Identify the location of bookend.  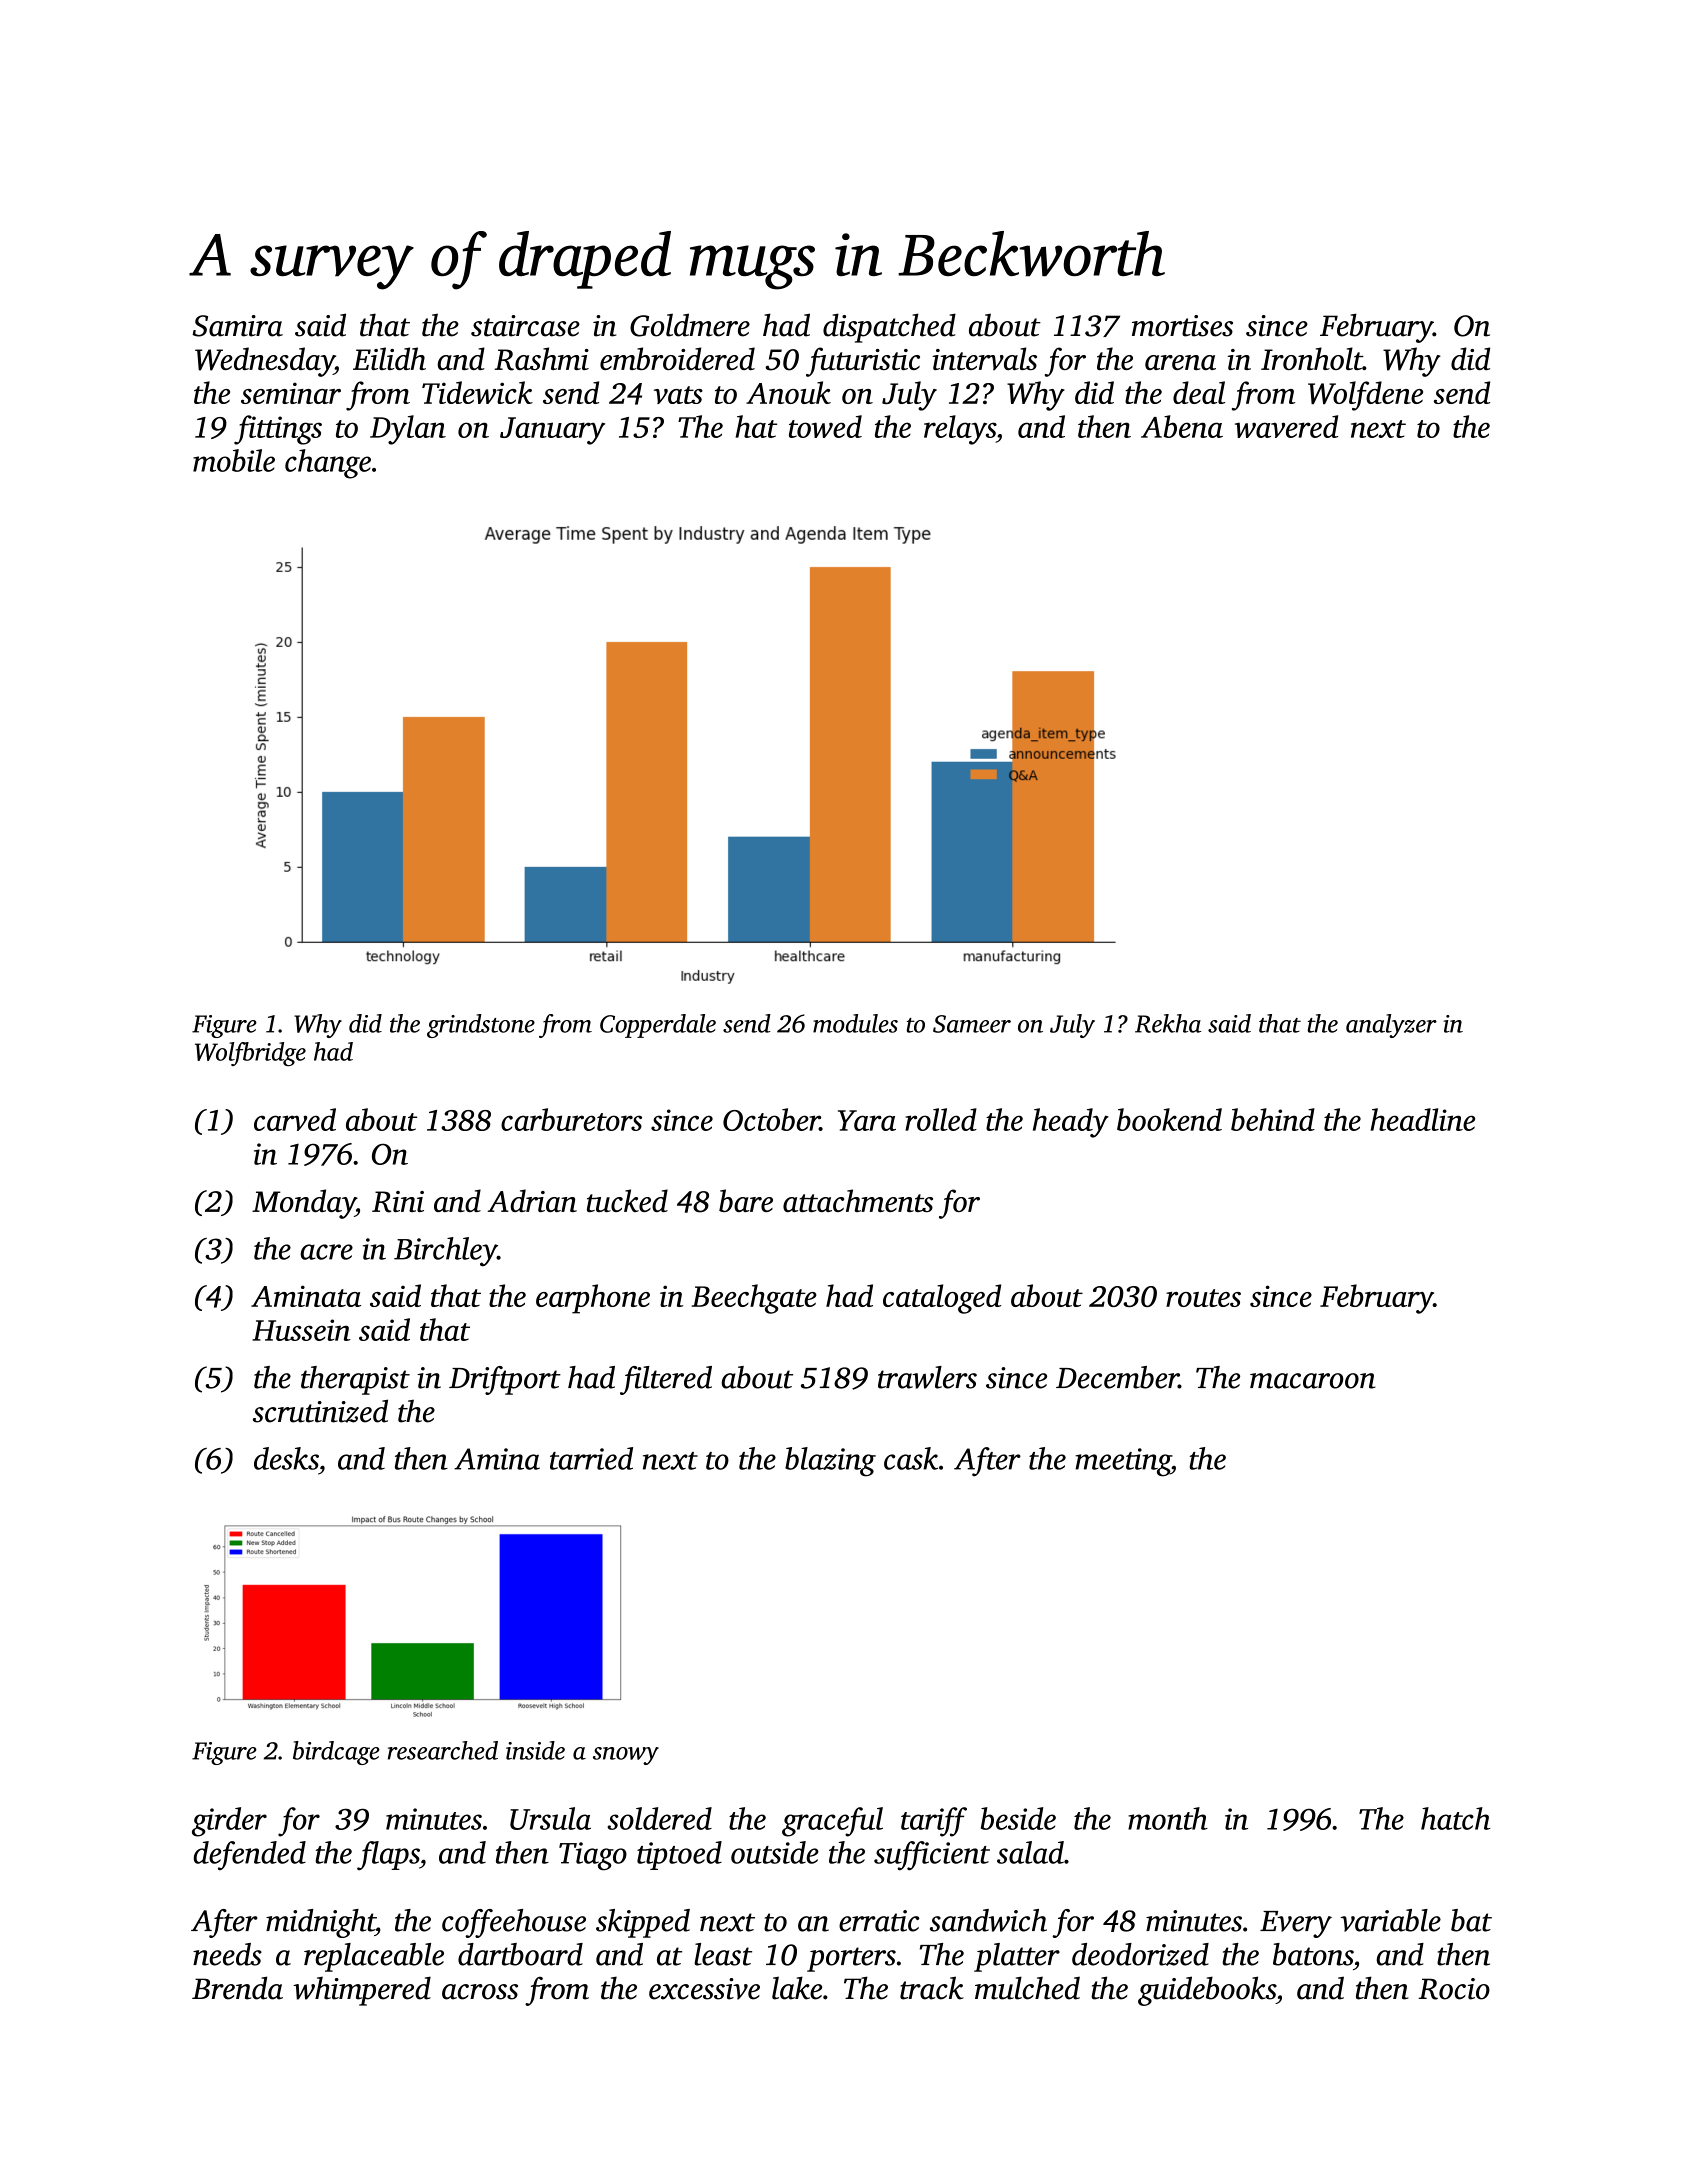
(1169, 1119).
